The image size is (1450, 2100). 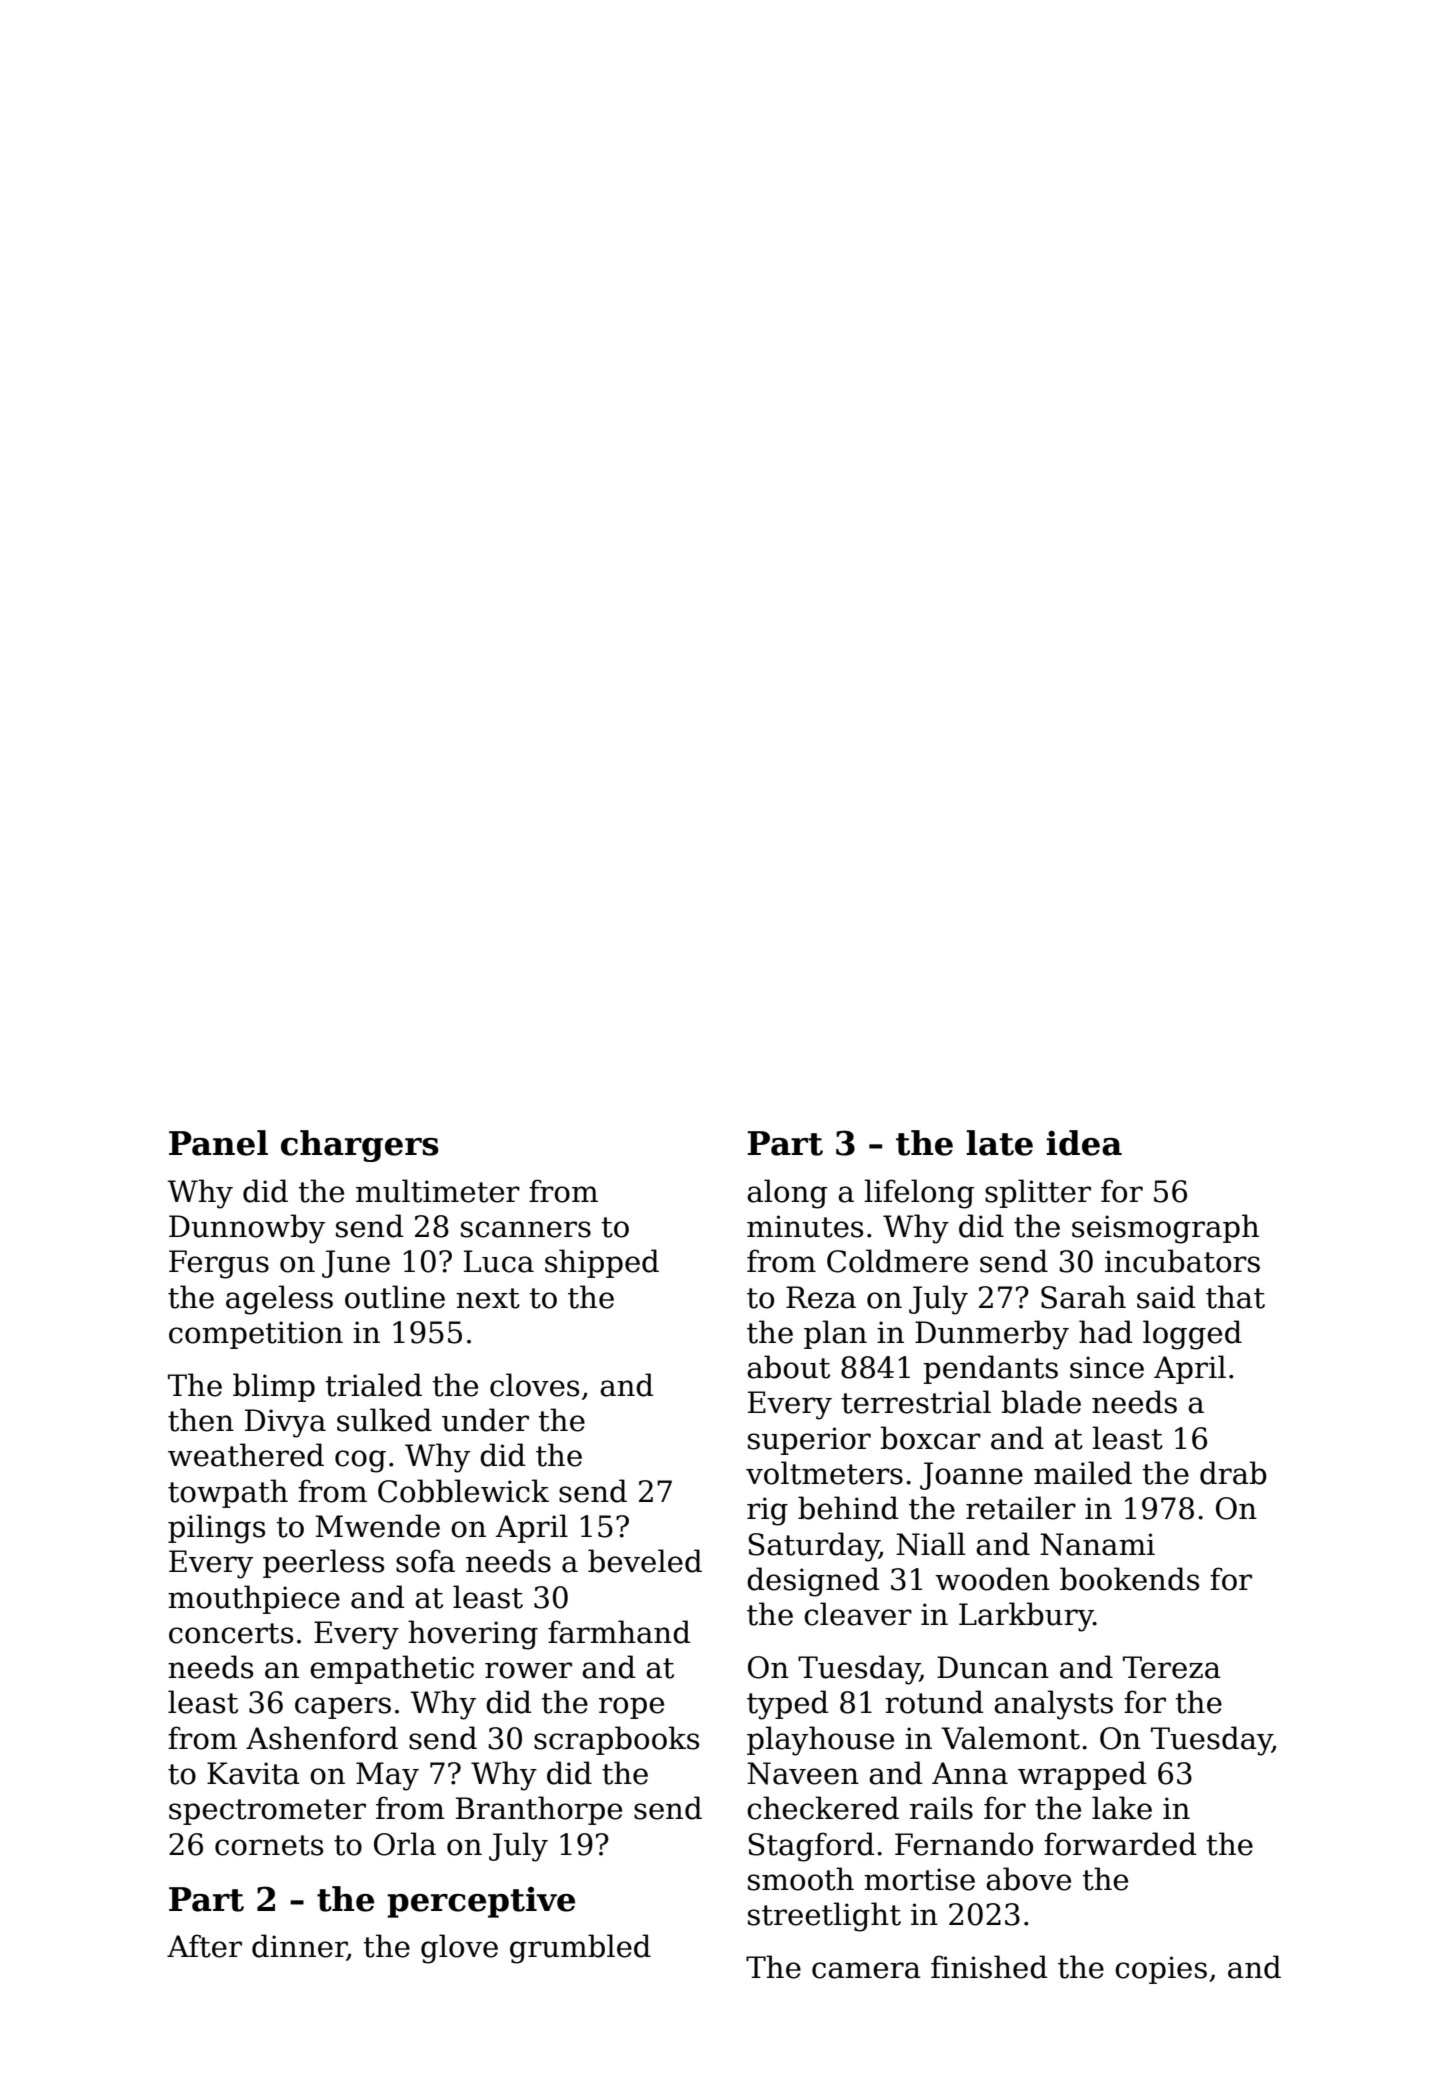 I want to click on multimeter, so click(x=438, y=1191).
